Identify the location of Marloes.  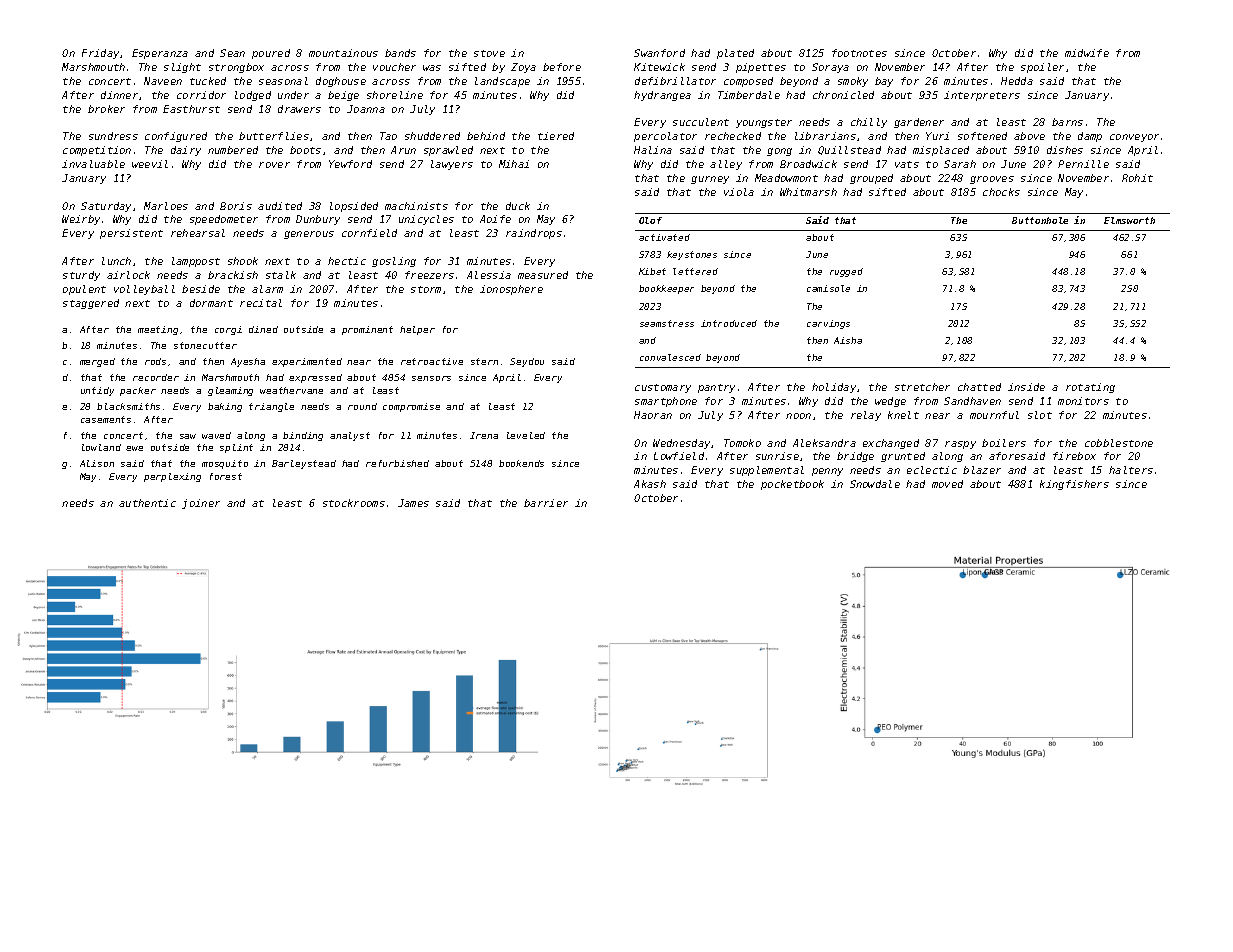
(166, 206).
